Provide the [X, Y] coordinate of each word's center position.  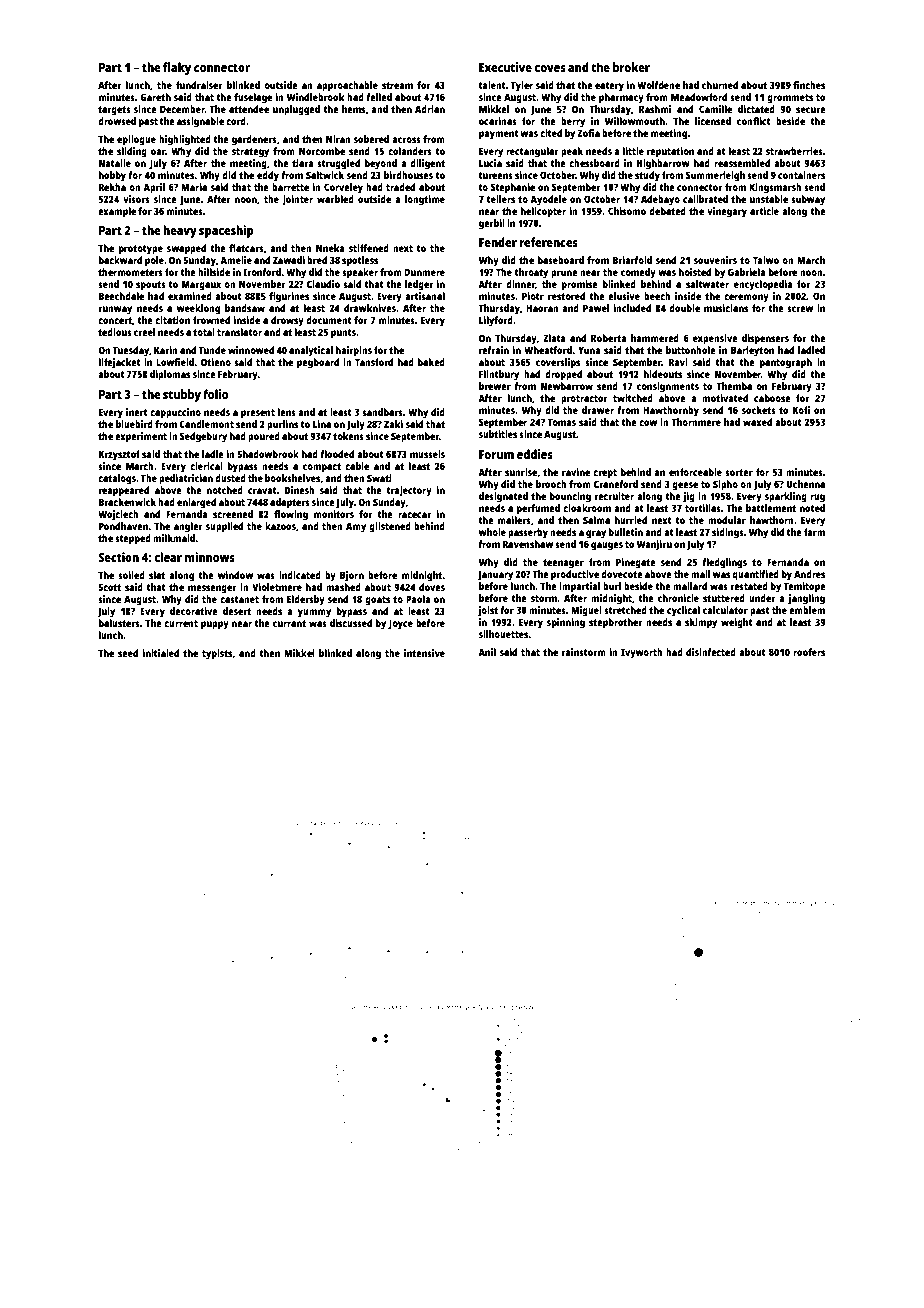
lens [287, 412]
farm [814, 532]
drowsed [117, 121]
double [684, 308]
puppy [215, 625]
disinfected [711, 652]
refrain [494, 350]
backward [120, 260]
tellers [500, 199]
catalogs [117, 479]
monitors [334, 514]
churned [720, 85]
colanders [410, 151]
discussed [351, 623]
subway [808, 200]
